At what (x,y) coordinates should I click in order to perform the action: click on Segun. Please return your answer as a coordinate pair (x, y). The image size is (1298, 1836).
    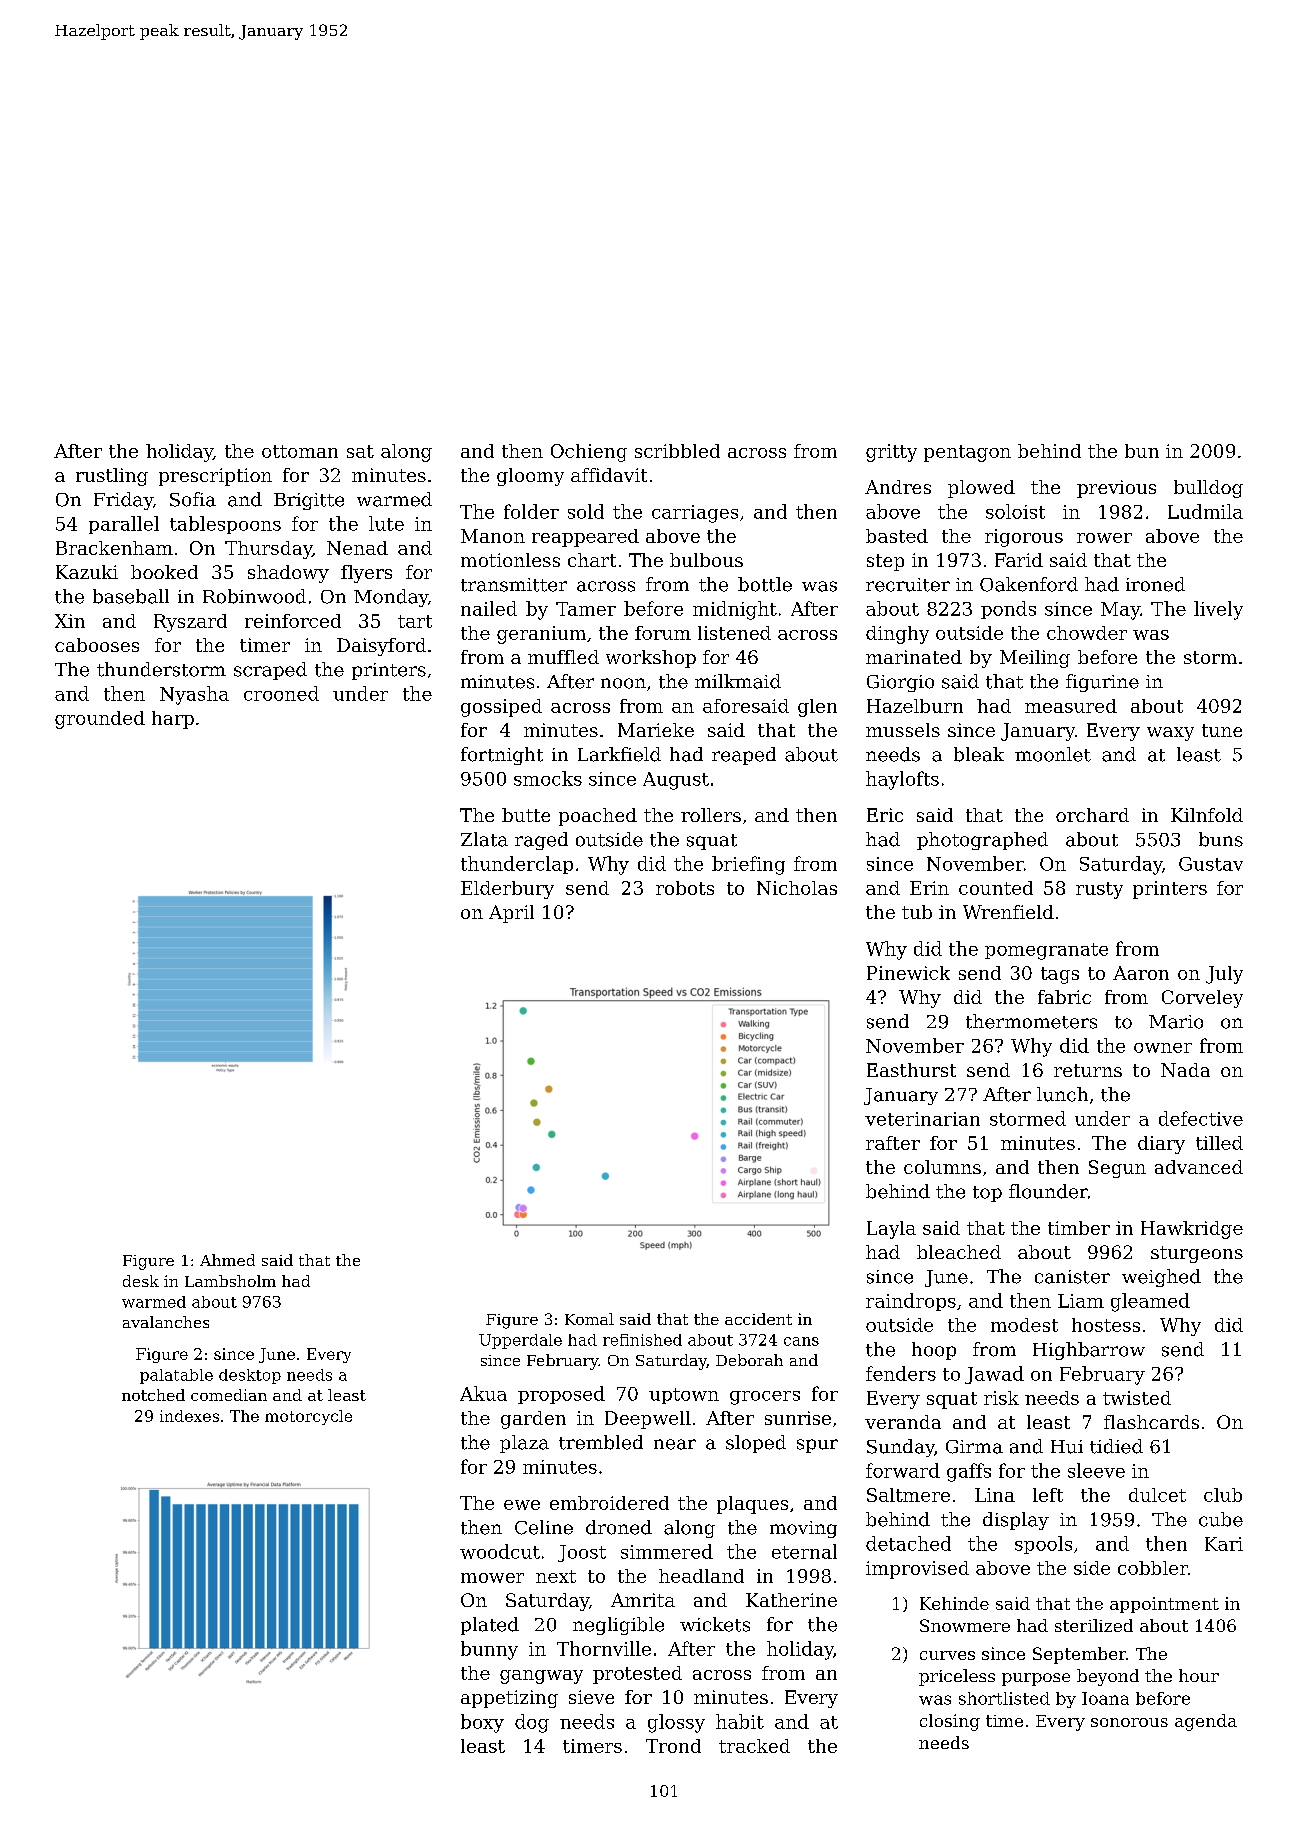
    Looking at the image, I should click on (1117, 1169).
